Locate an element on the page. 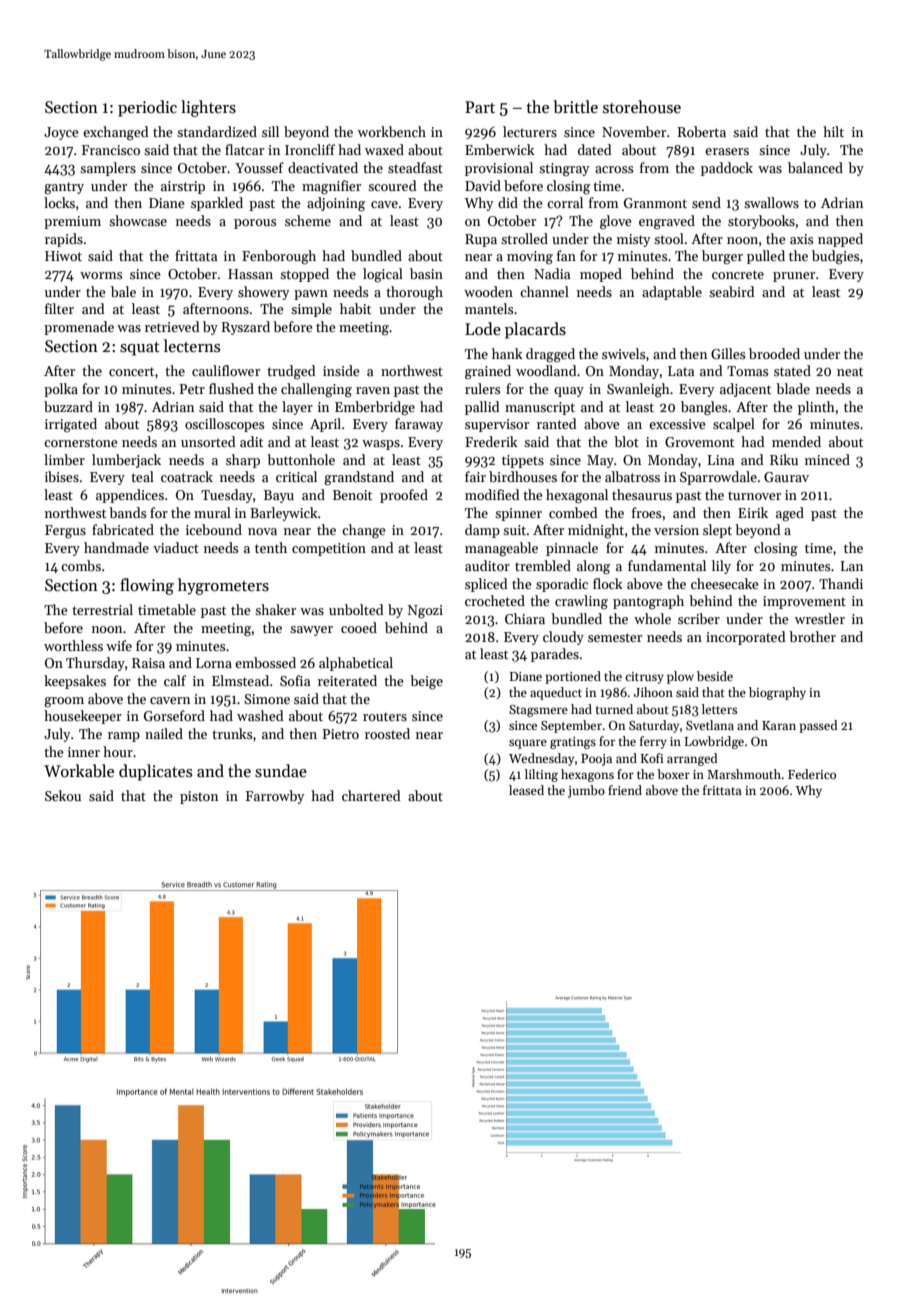 This document has width=908, height=1316. Fergus is located at coordinates (65, 532).
